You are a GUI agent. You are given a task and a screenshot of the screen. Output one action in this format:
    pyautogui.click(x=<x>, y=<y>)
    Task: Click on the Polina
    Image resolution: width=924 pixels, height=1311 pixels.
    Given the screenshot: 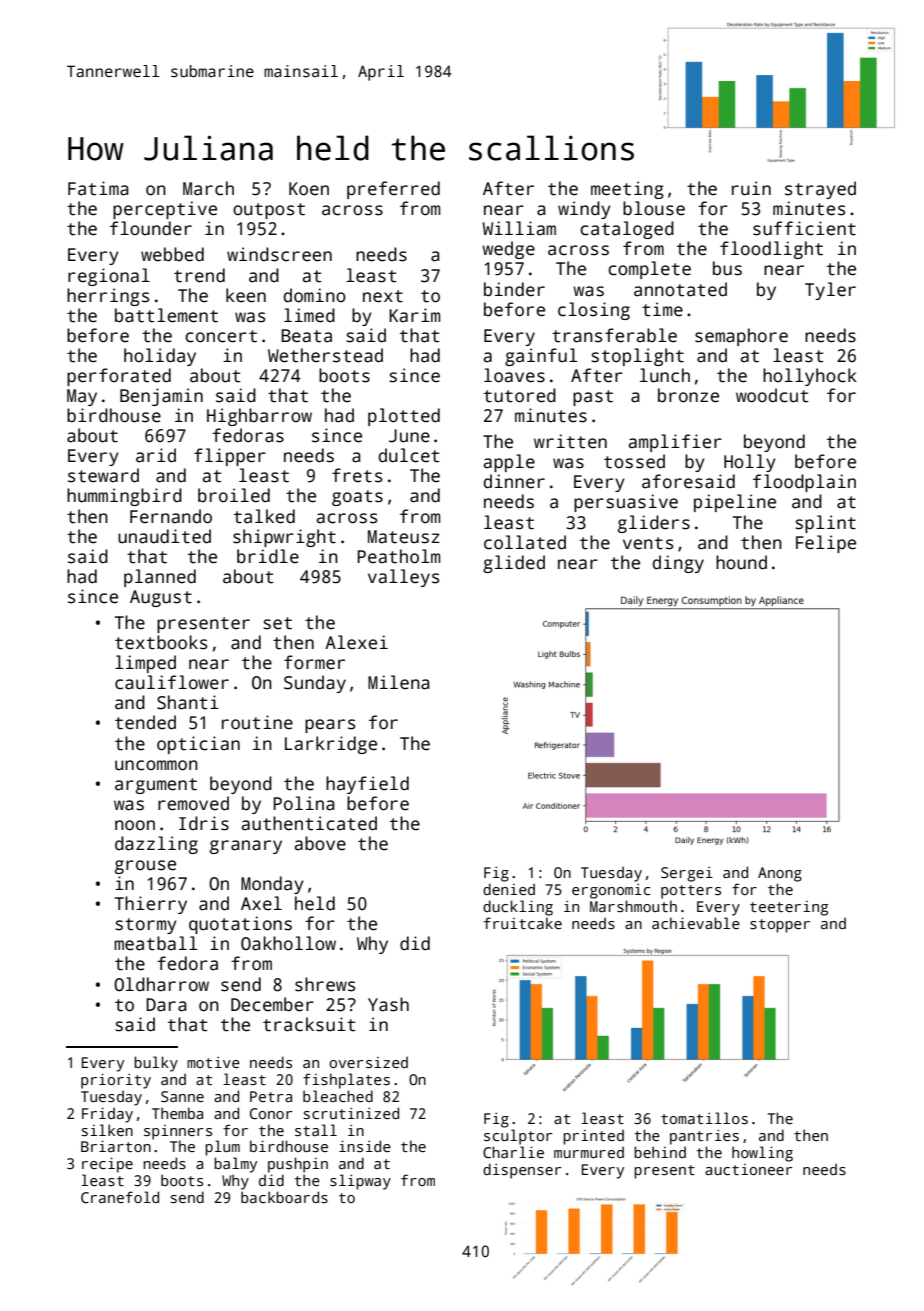 What is the action you would take?
    pyautogui.click(x=304, y=803)
